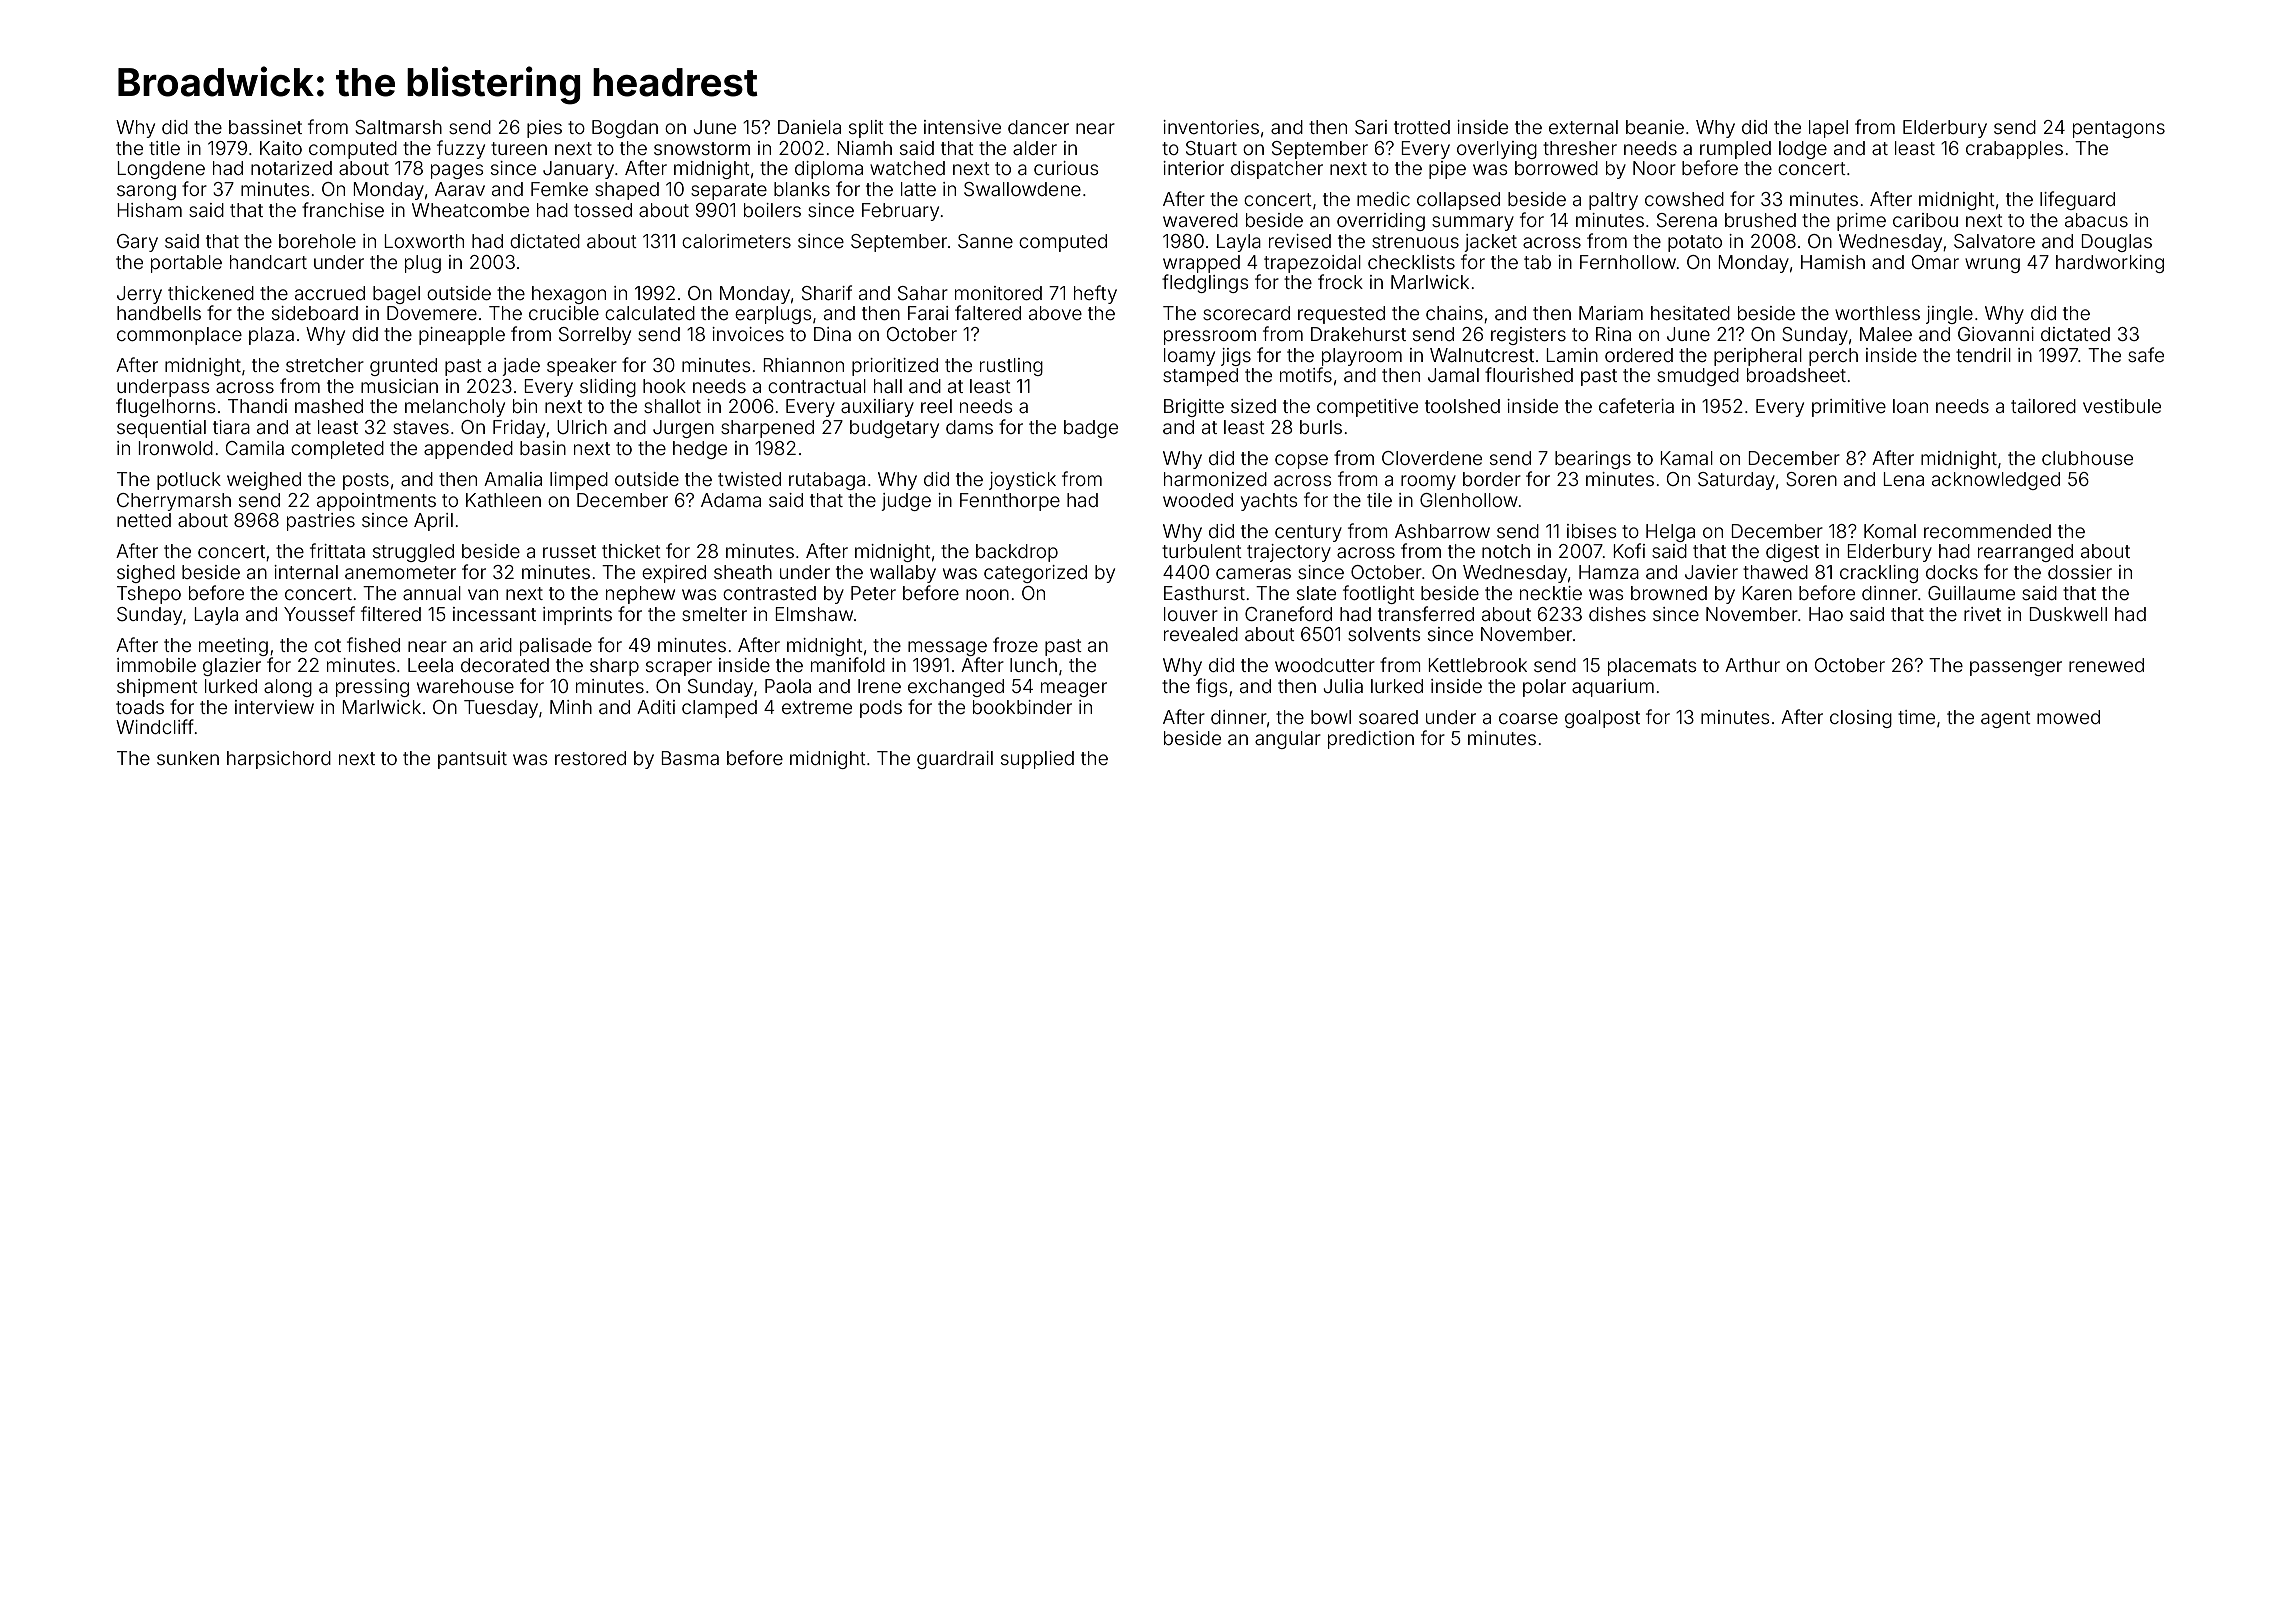 This image has height=1614, width=2282. What do you see at coordinates (2122, 406) in the image?
I see `vestibule` at bounding box center [2122, 406].
